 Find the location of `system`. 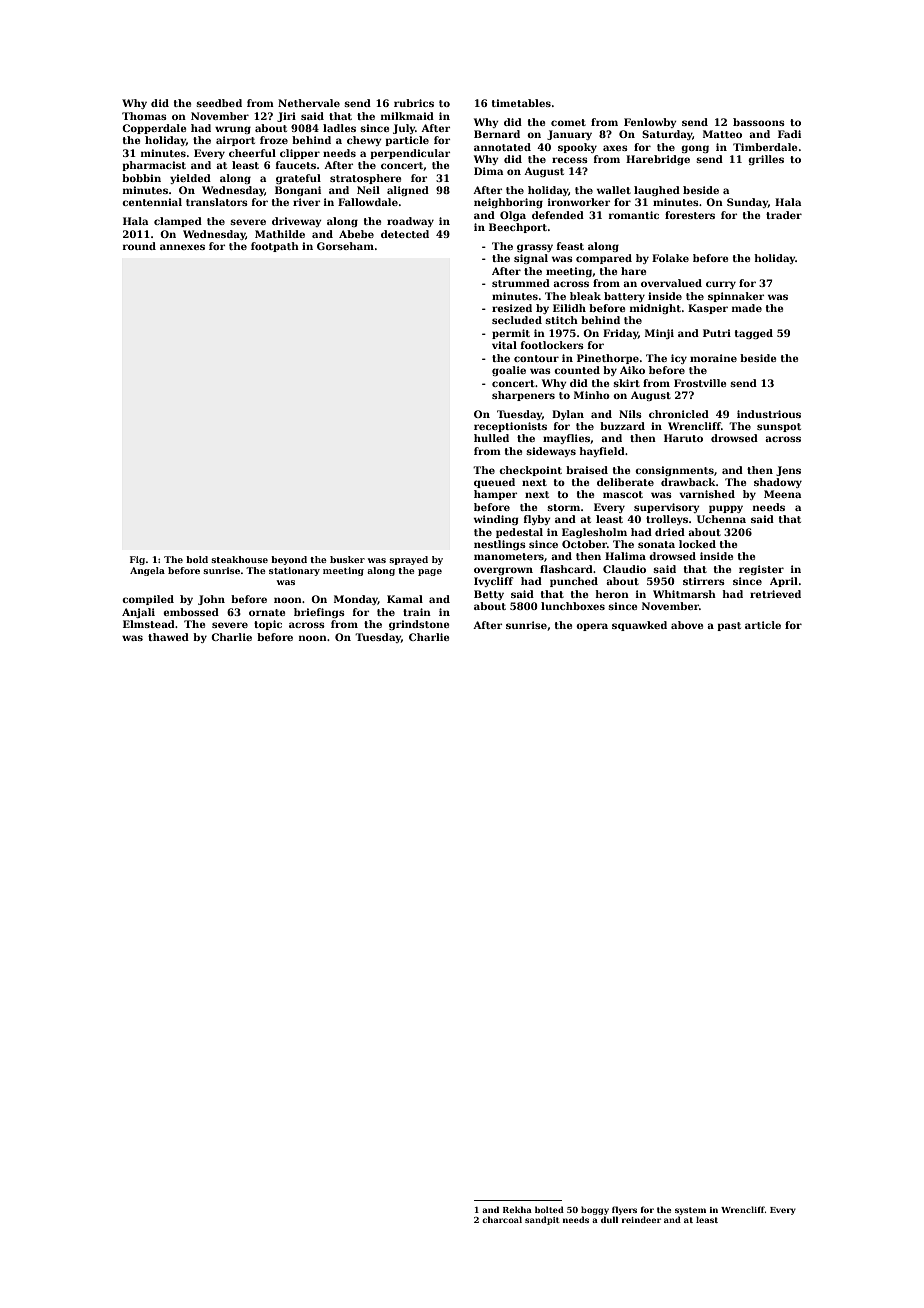

system is located at coordinates (690, 1211).
